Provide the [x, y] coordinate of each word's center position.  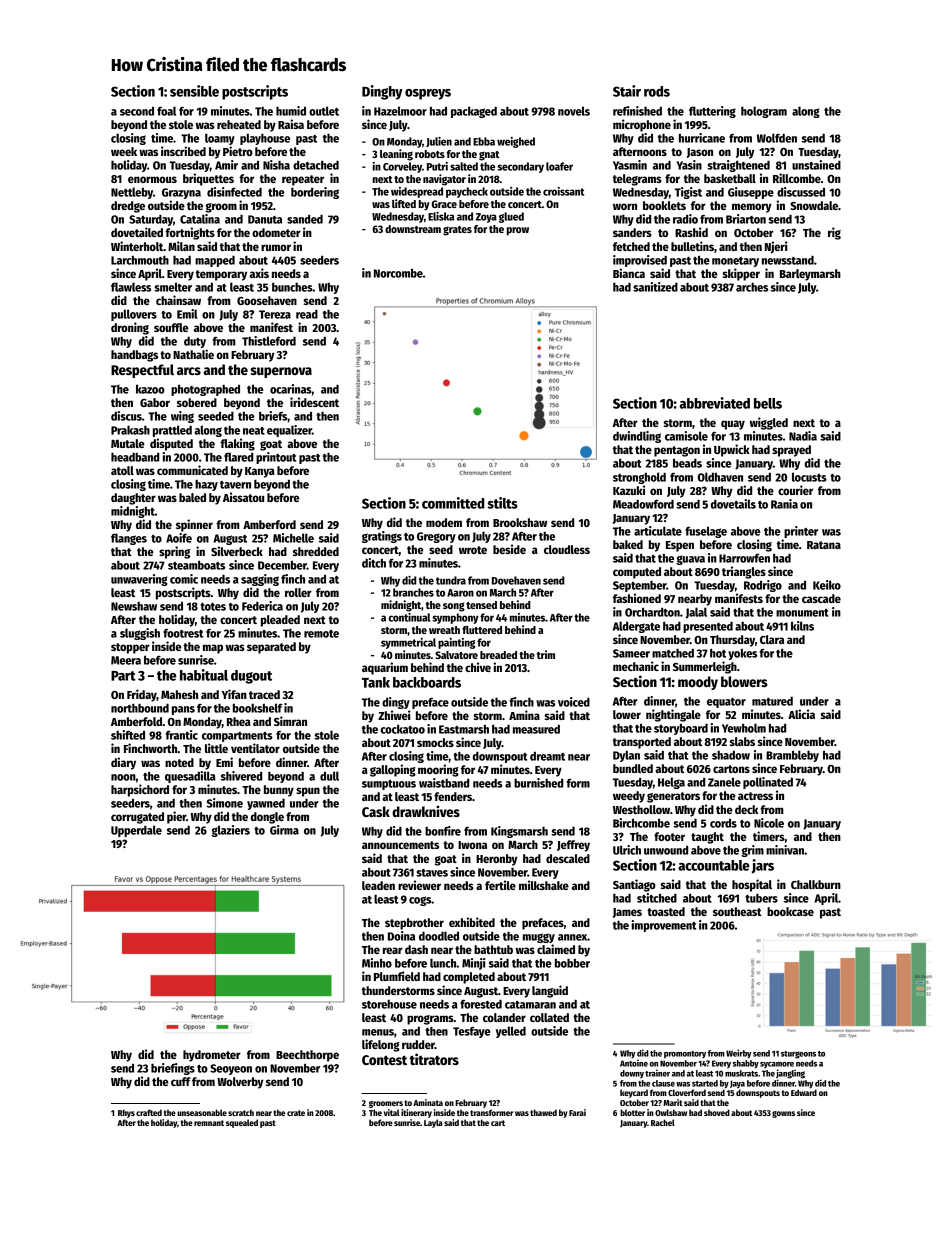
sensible [194, 91]
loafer [559, 166]
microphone [642, 125]
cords [723, 823]
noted [179, 762]
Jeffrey [573, 846]
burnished [538, 783]
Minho [377, 963]
